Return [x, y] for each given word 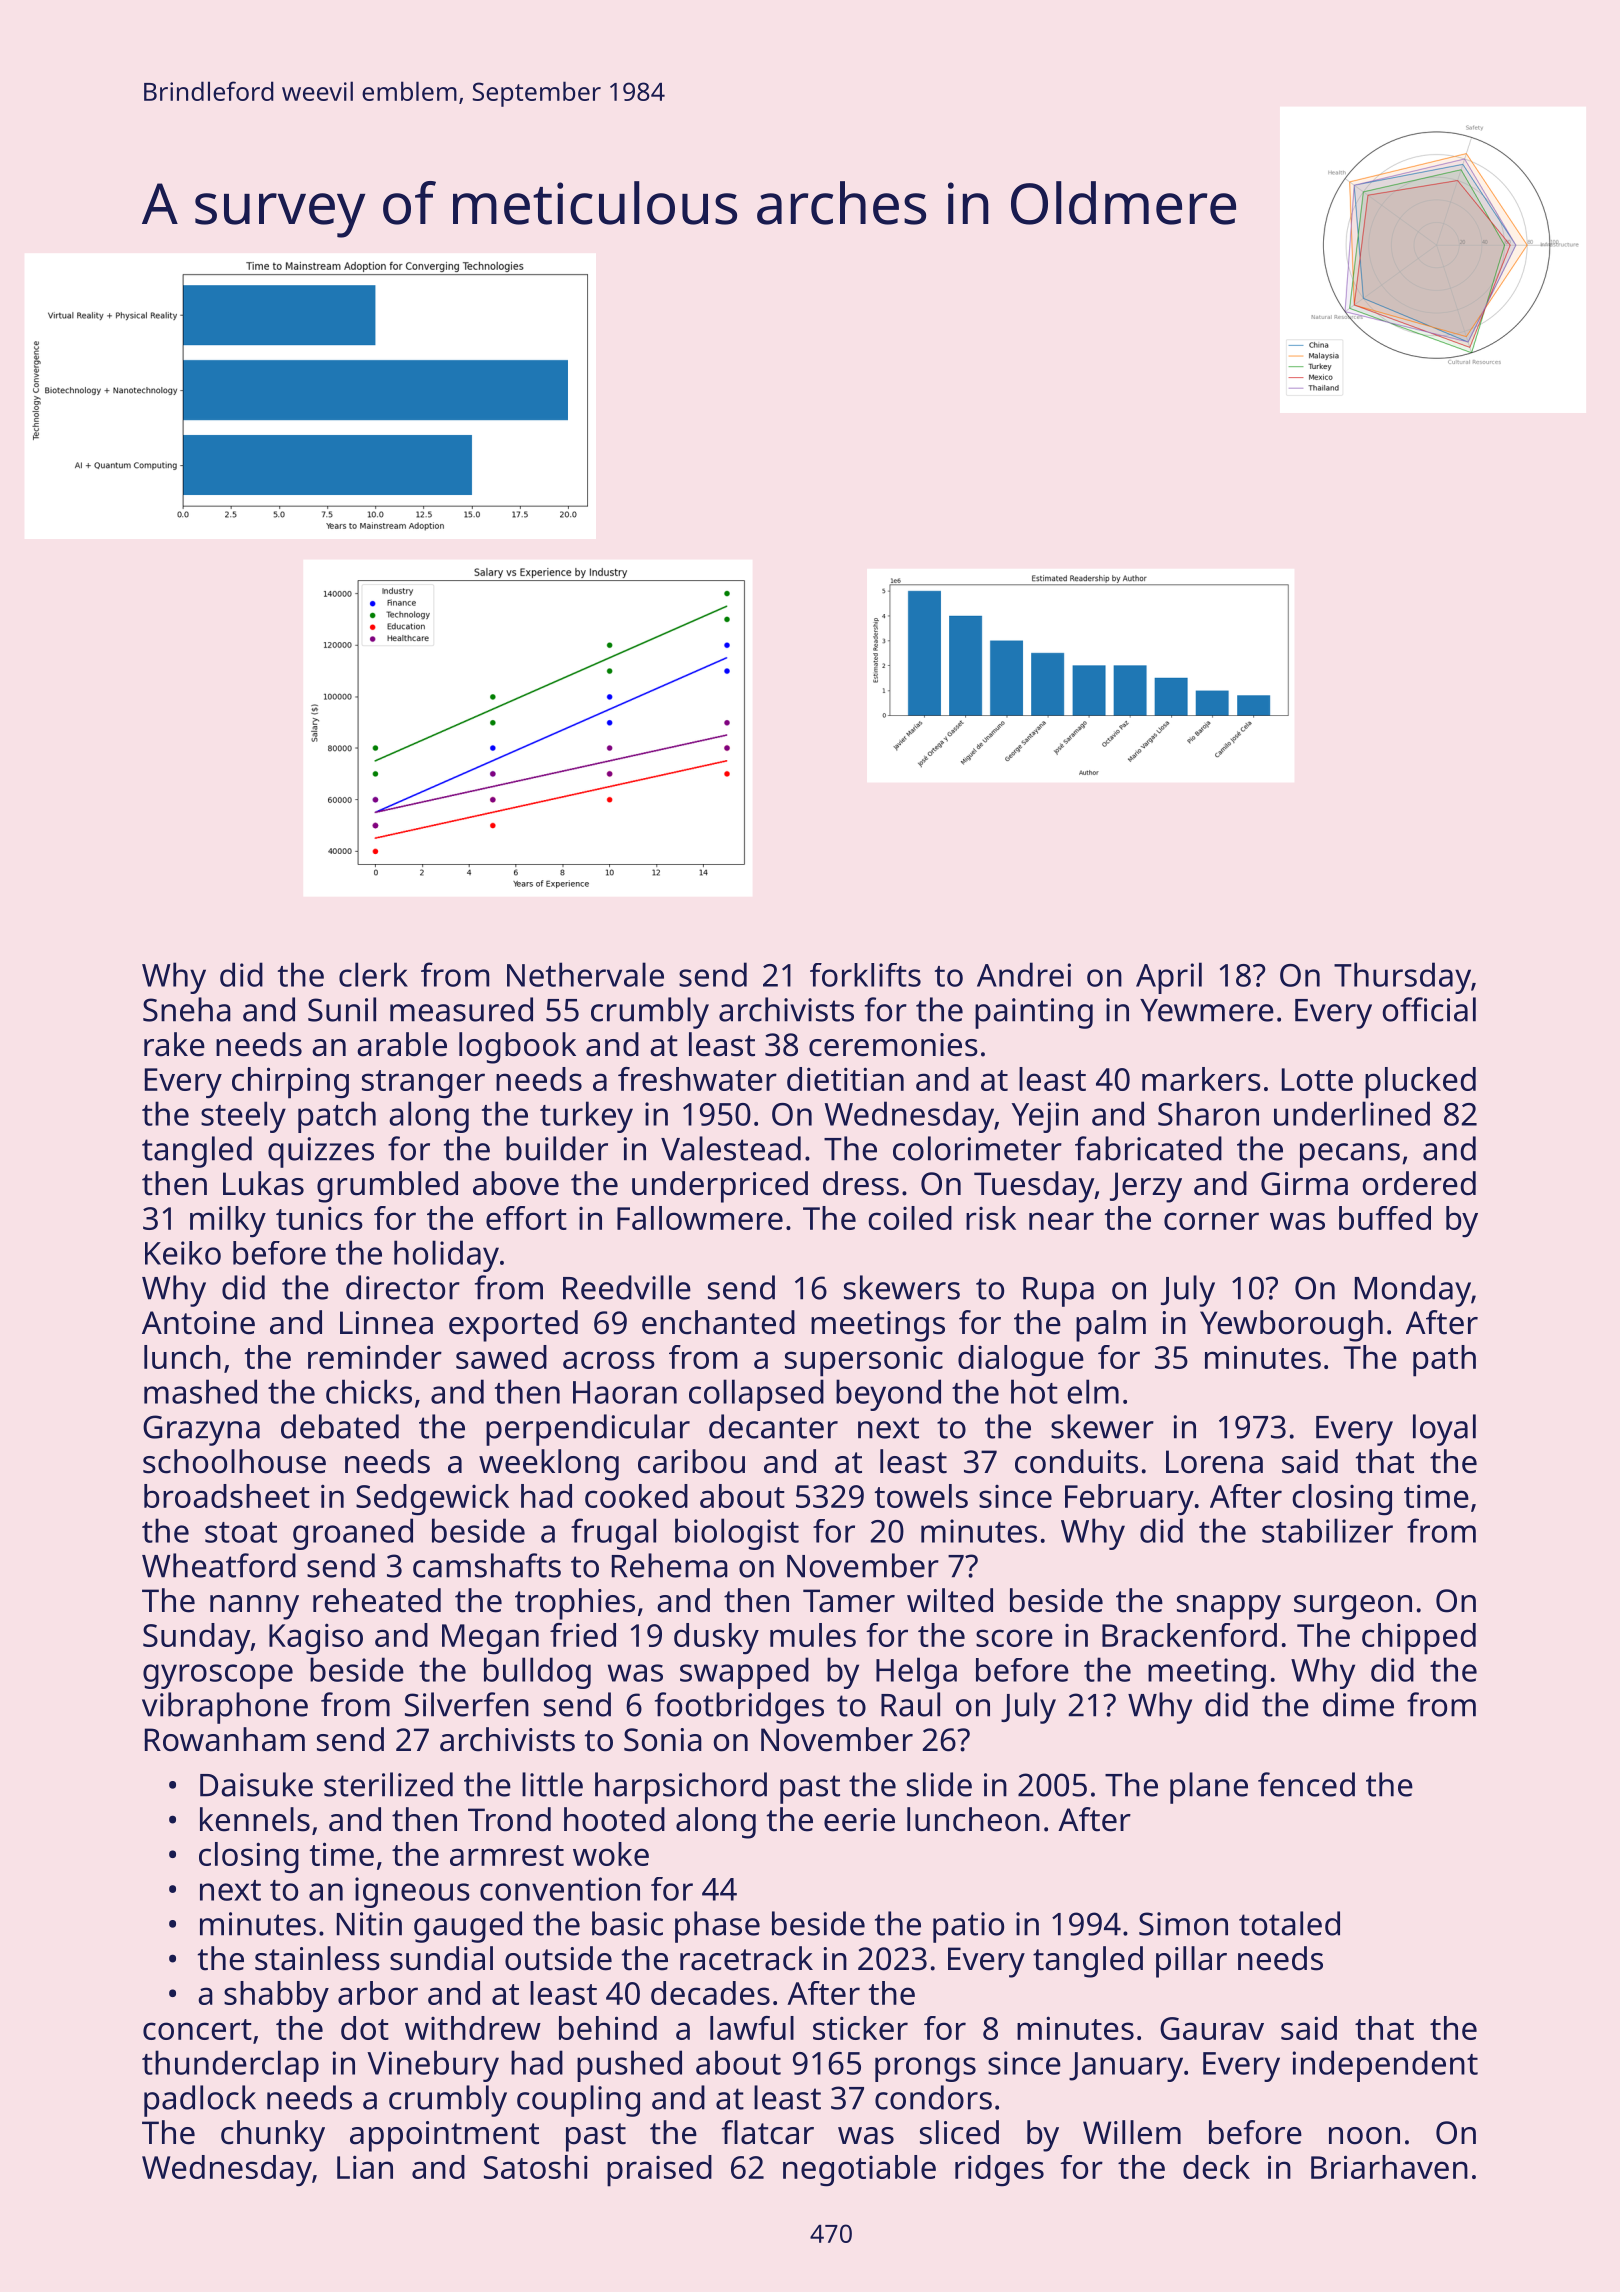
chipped [1419, 1639]
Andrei [1024, 974]
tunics [319, 1218]
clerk [373, 974]
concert [197, 2029]
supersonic [864, 1361]
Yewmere [1207, 1010]
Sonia [663, 1740]
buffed [1385, 1218]
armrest [507, 1855]
